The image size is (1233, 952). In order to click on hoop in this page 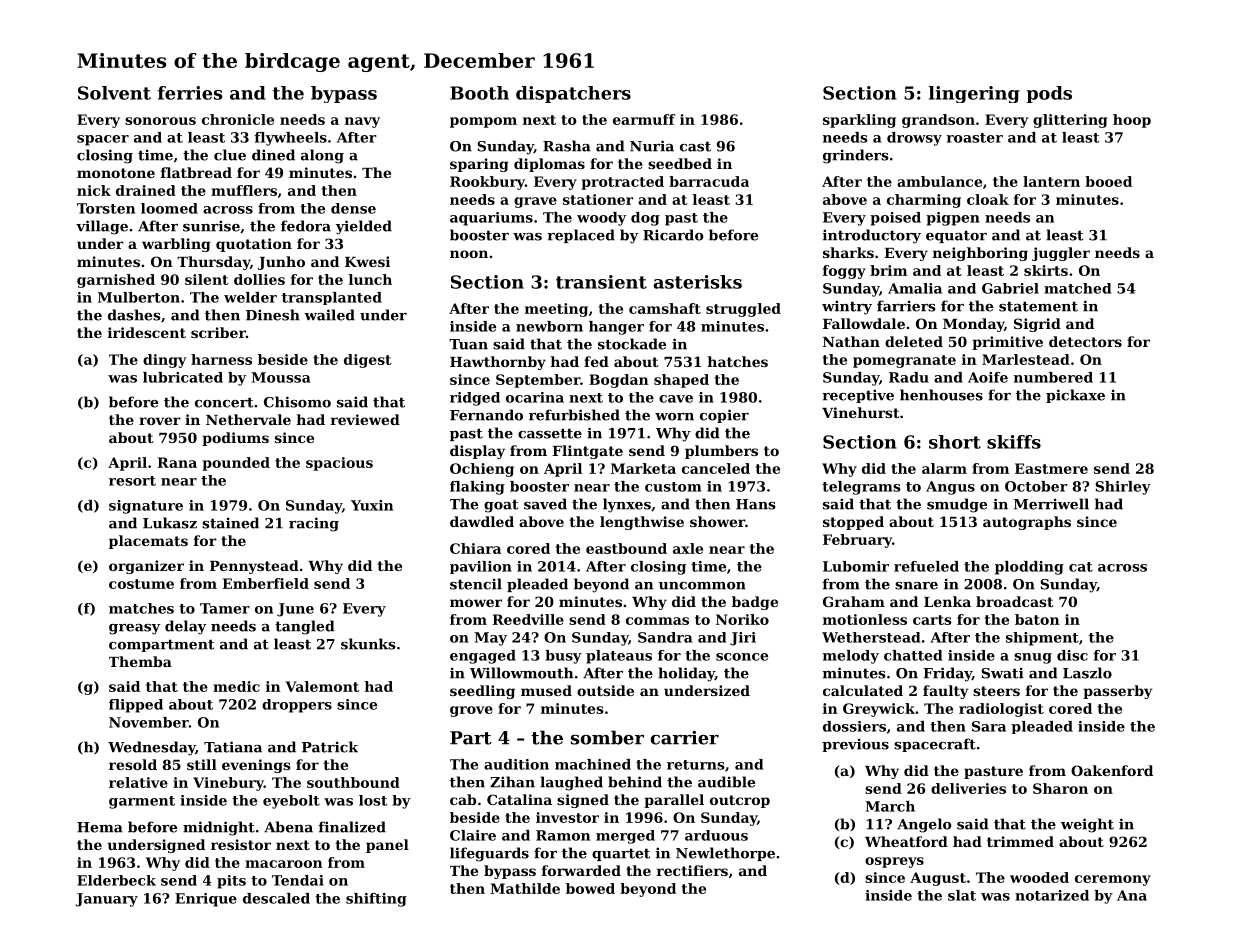, I will do `click(1132, 121)`.
